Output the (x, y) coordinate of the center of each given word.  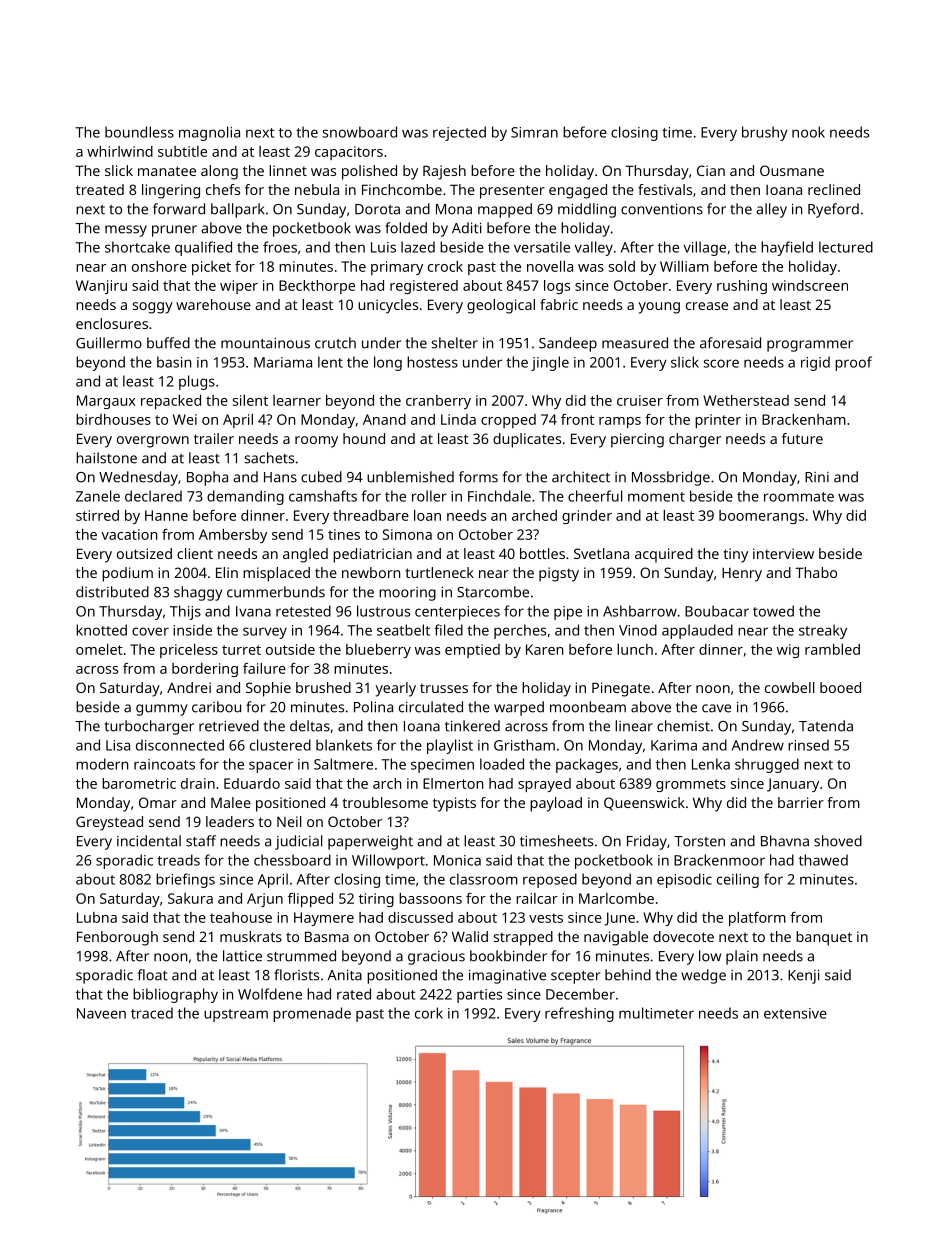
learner (297, 400)
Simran (534, 132)
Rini (817, 477)
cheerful (595, 496)
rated (354, 994)
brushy (765, 133)
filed (448, 630)
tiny (736, 555)
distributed (112, 592)
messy (126, 231)
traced (152, 1013)
